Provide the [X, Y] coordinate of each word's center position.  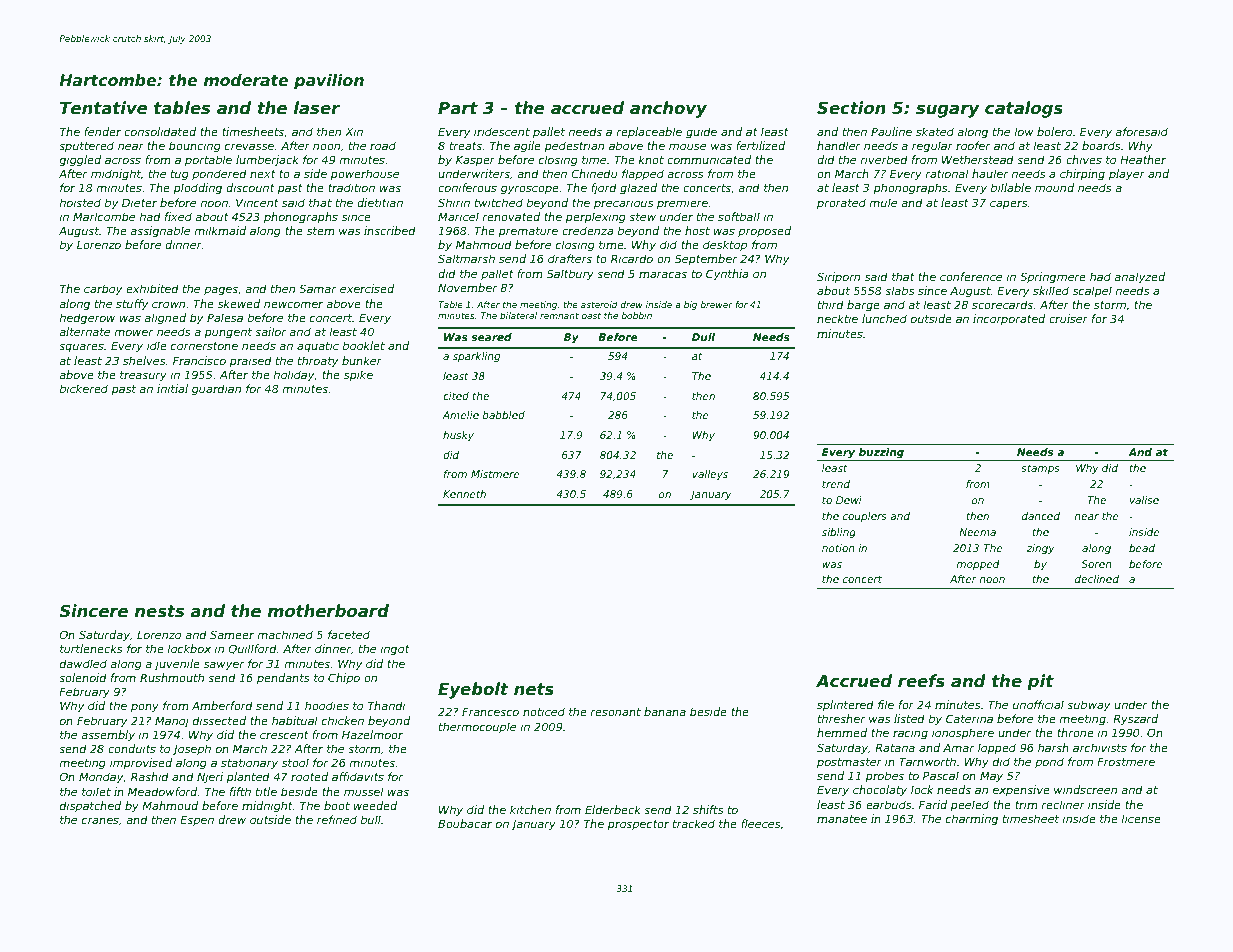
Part [458, 108]
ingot [395, 650]
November [468, 287]
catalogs [1024, 109]
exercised [367, 288]
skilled [1051, 290]
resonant [615, 712]
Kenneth [464, 494]
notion [838, 548]
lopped [997, 748]
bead [1142, 548]
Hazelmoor [372, 734]
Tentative [104, 108]
